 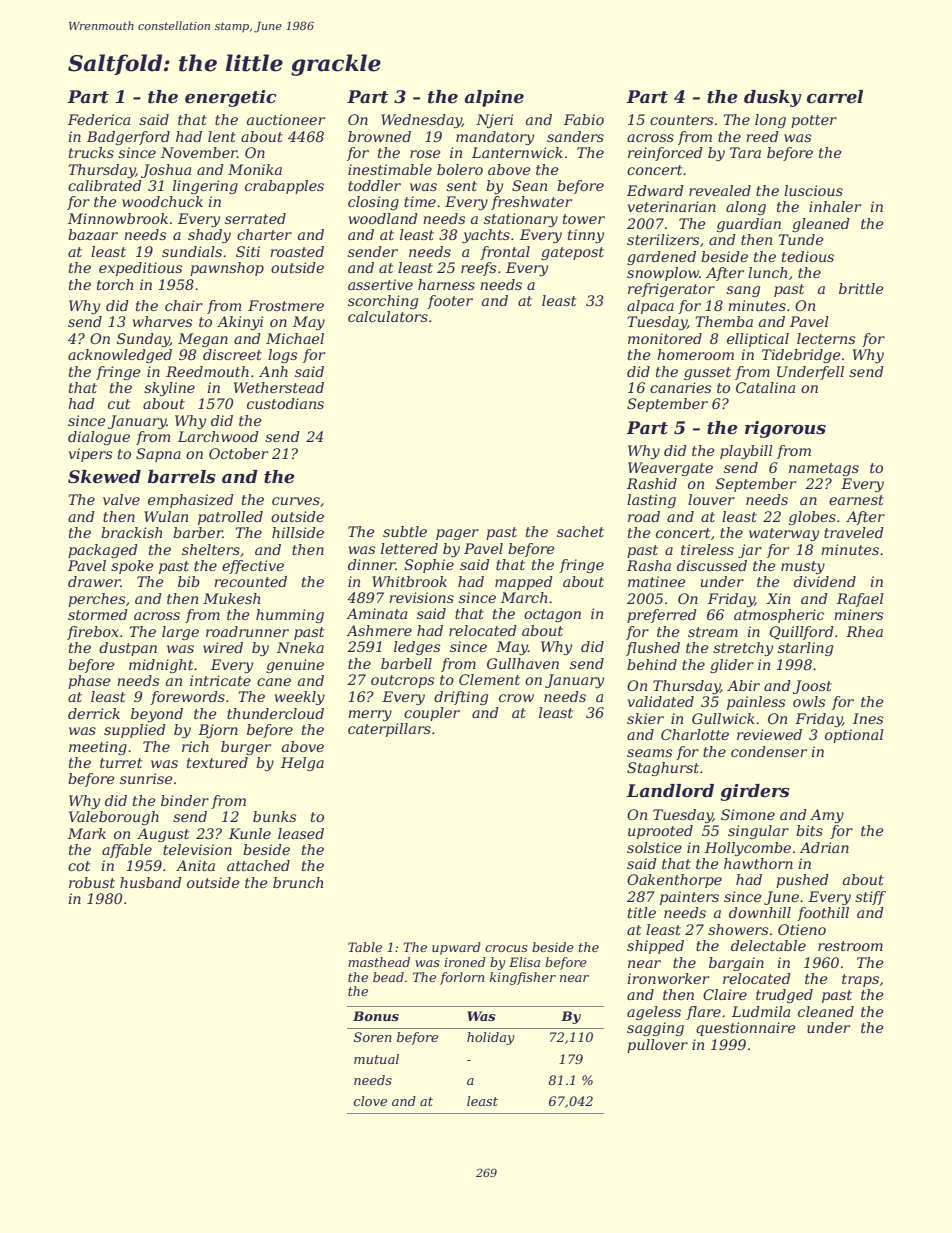 I want to click on Siti, so click(x=248, y=251).
